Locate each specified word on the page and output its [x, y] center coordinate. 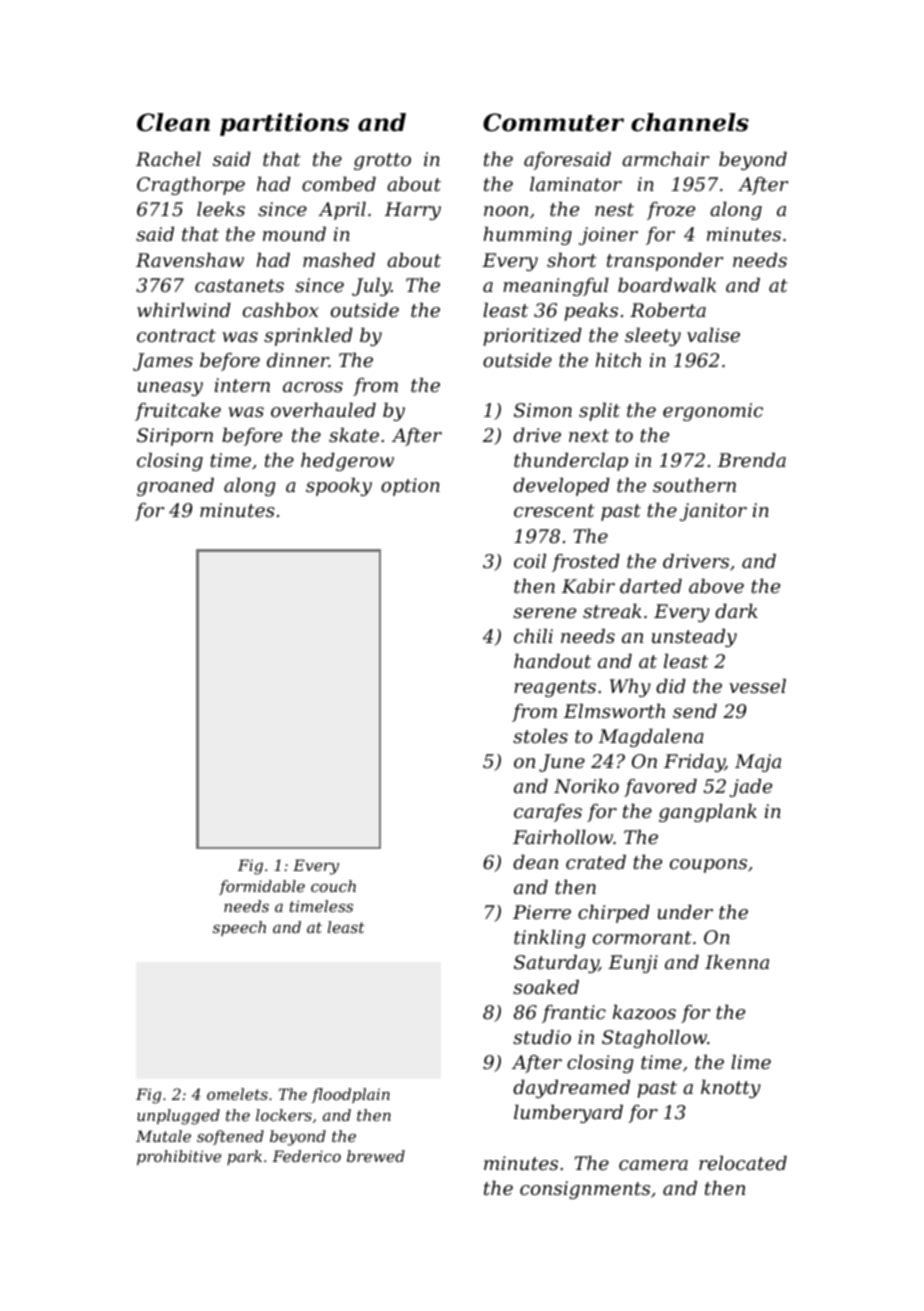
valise [713, 335]
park [244, 1157]
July [371, 287]
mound [294, 234]
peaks [591, 312]
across [313, 387]
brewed [376, 1156]
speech [239, 928]
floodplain [351, 1095]
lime [751, 1062]
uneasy [170, 389]
